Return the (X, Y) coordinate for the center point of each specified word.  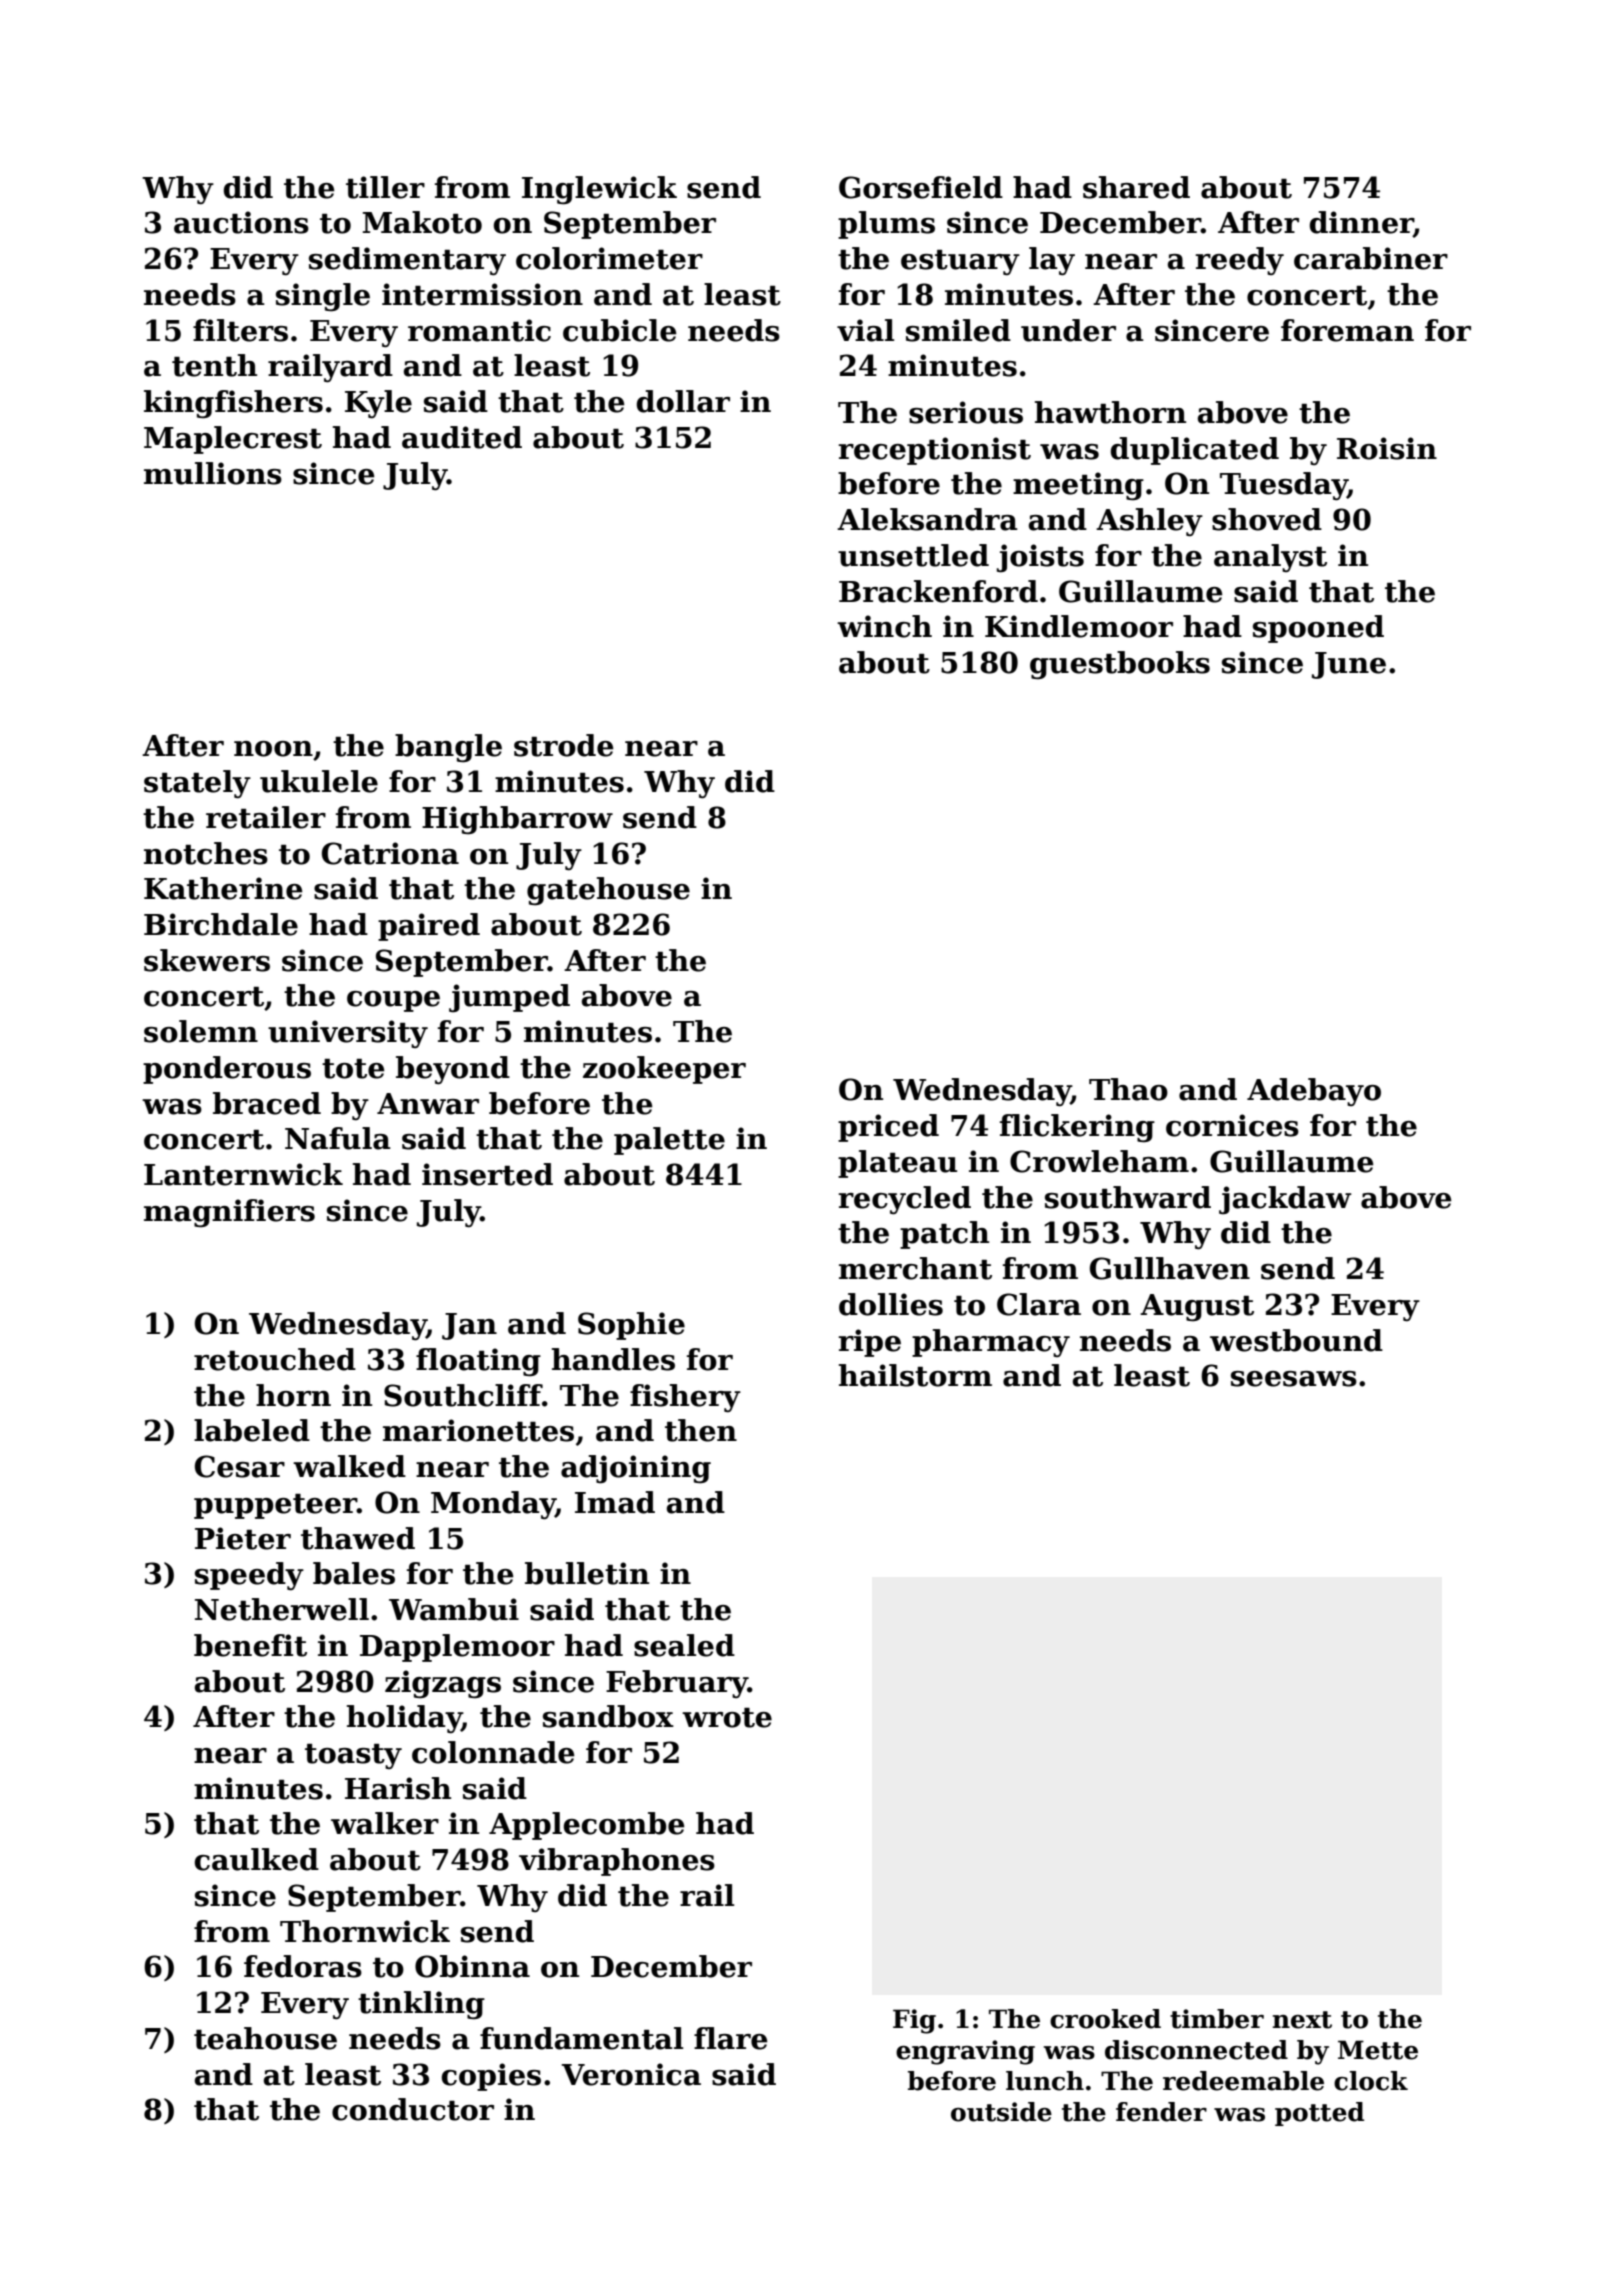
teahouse (265, 2038)
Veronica (631, 2074)
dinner (1361, 223)
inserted (487, 1174)
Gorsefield (921, 187)
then (701, 1430)
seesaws (1294, 1379)
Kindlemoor (1079, 626)
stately (197, 784)
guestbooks (1120, 665)
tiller (385, 187)
